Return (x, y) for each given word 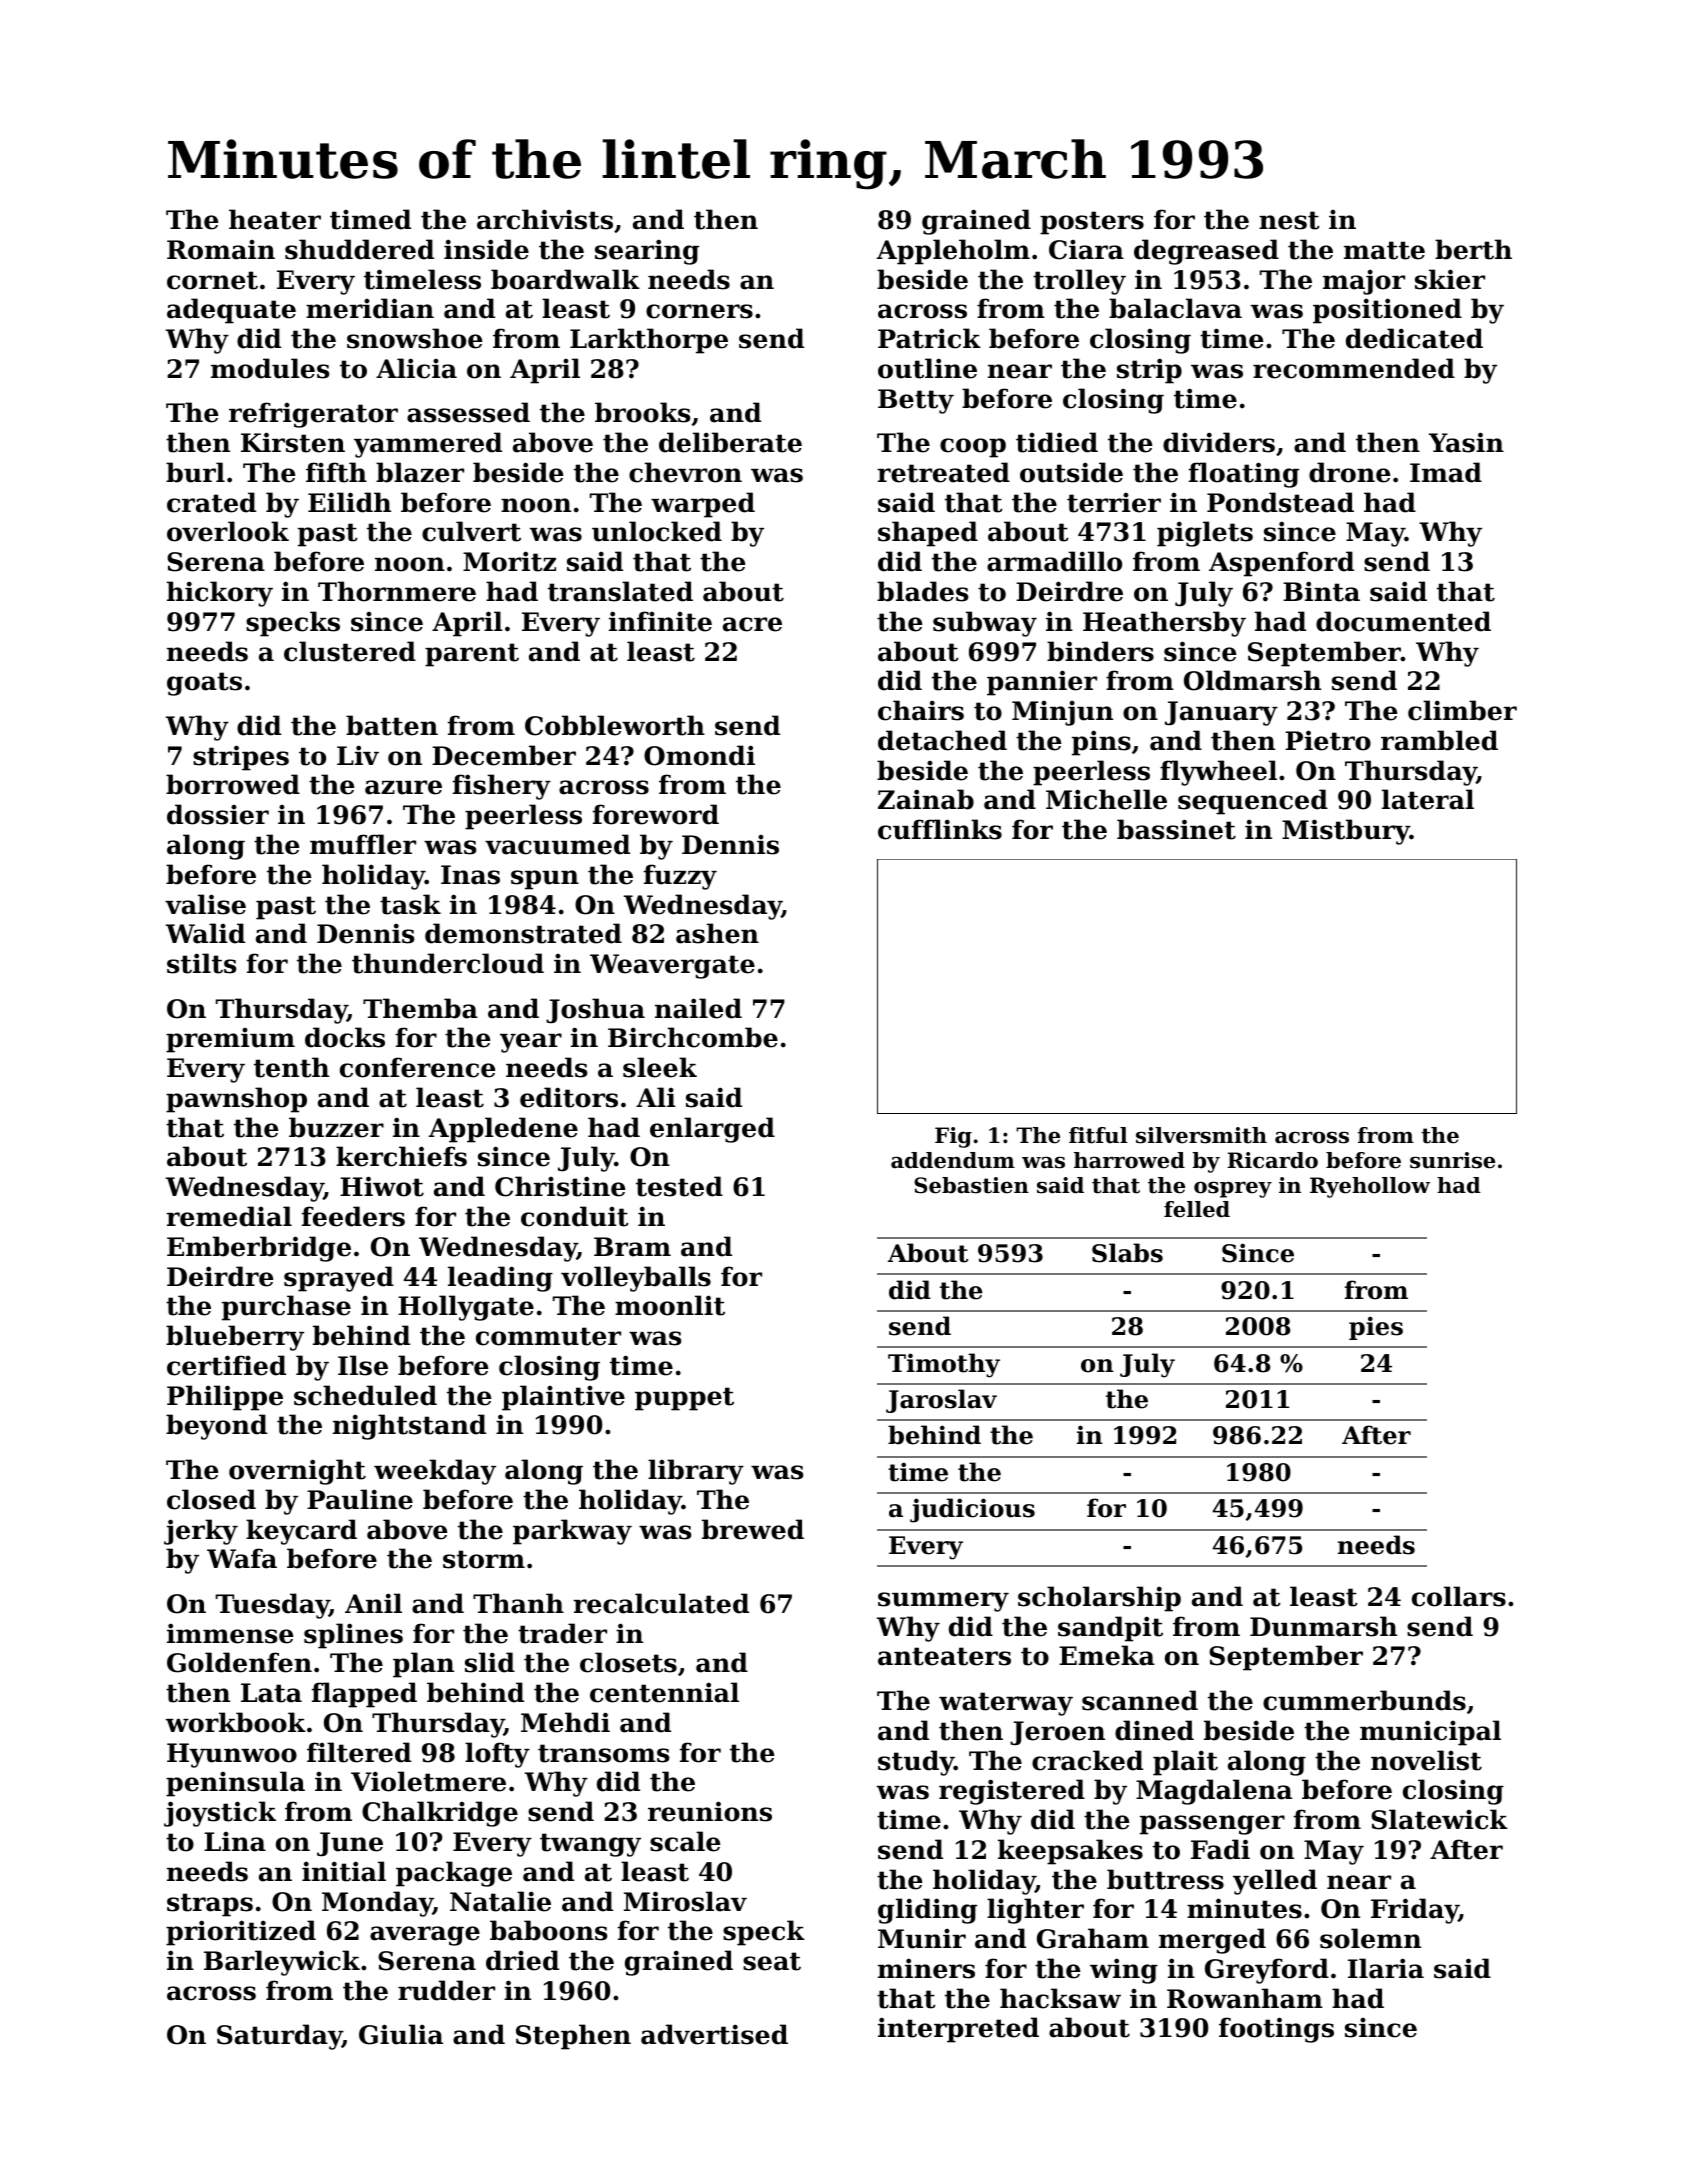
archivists (545, 219)
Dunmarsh (1323, 1626)
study (916, 1763)
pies (1376, 1328)
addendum (953, 1160)
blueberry (235, 1338)
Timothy (944, 1365)
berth (1473, 249)
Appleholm (953, 252)
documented (1403, 621)
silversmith (1201, 1135)
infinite (660, 621)
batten (392, 725)
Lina (235, 1842)
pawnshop (236, 1100)
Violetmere (428, 1781)
